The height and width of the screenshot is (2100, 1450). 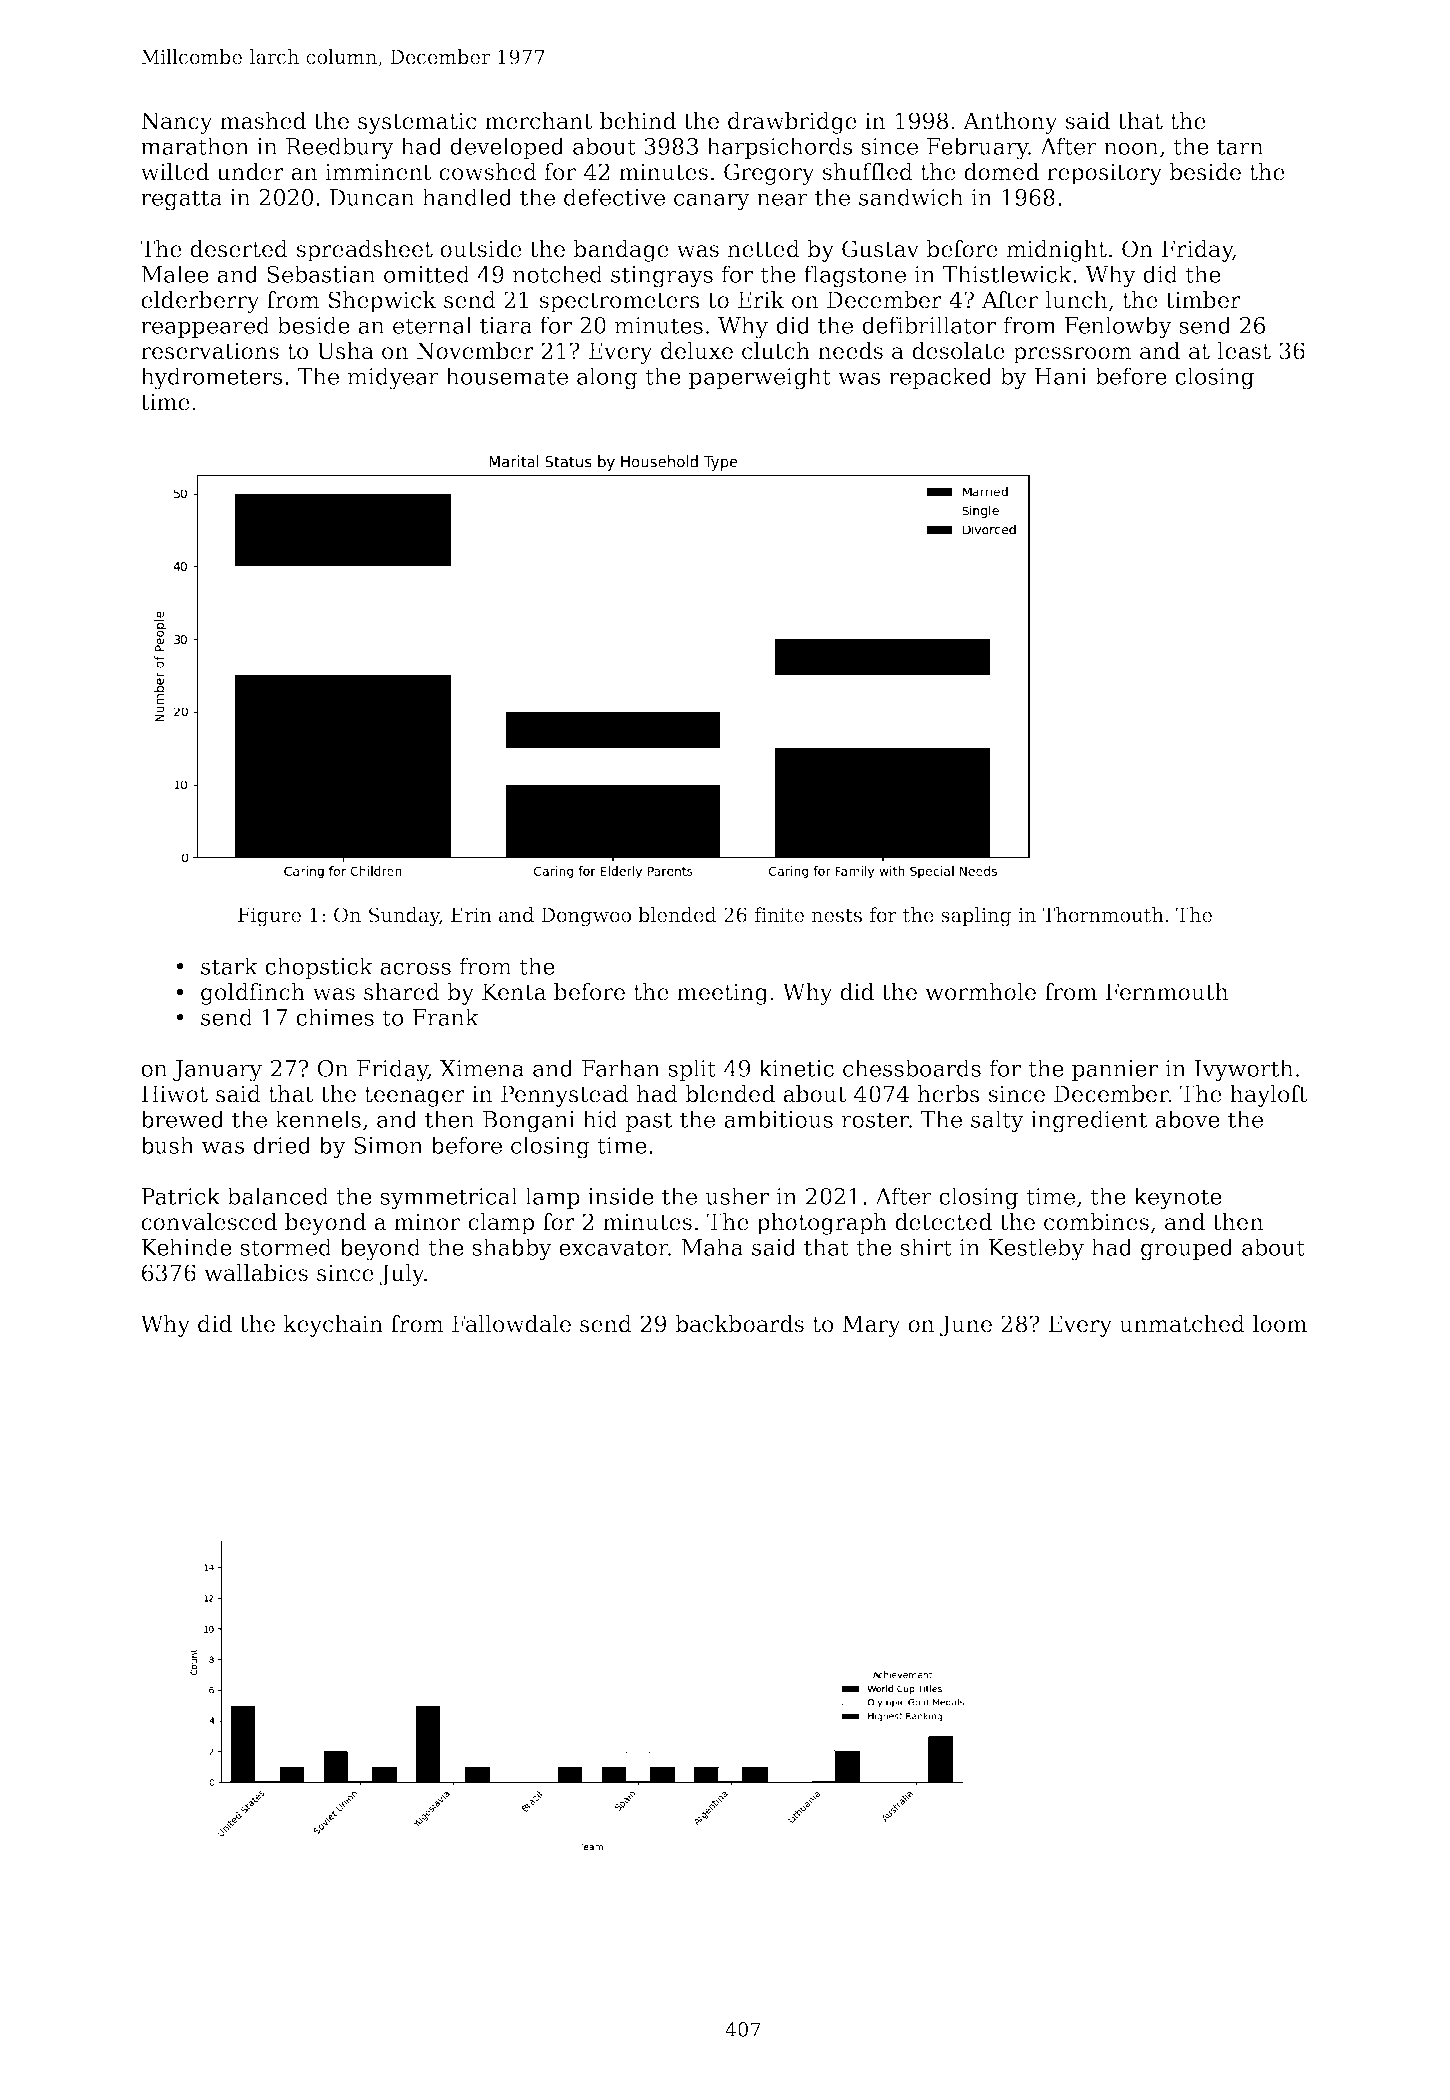 I want to click on combines, so click(x=1096, y=1222).
